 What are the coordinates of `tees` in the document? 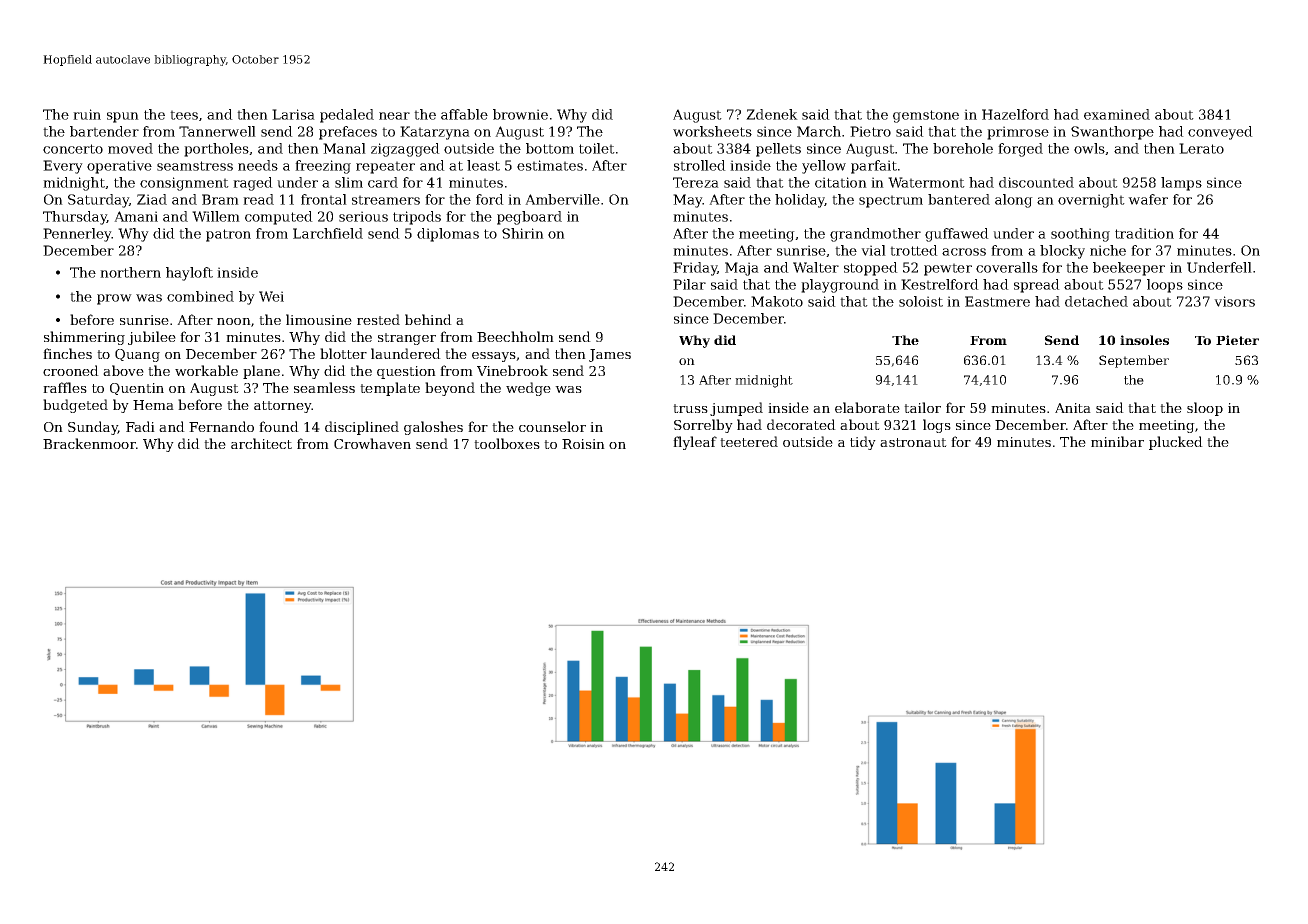 It's located at (184, 115).
